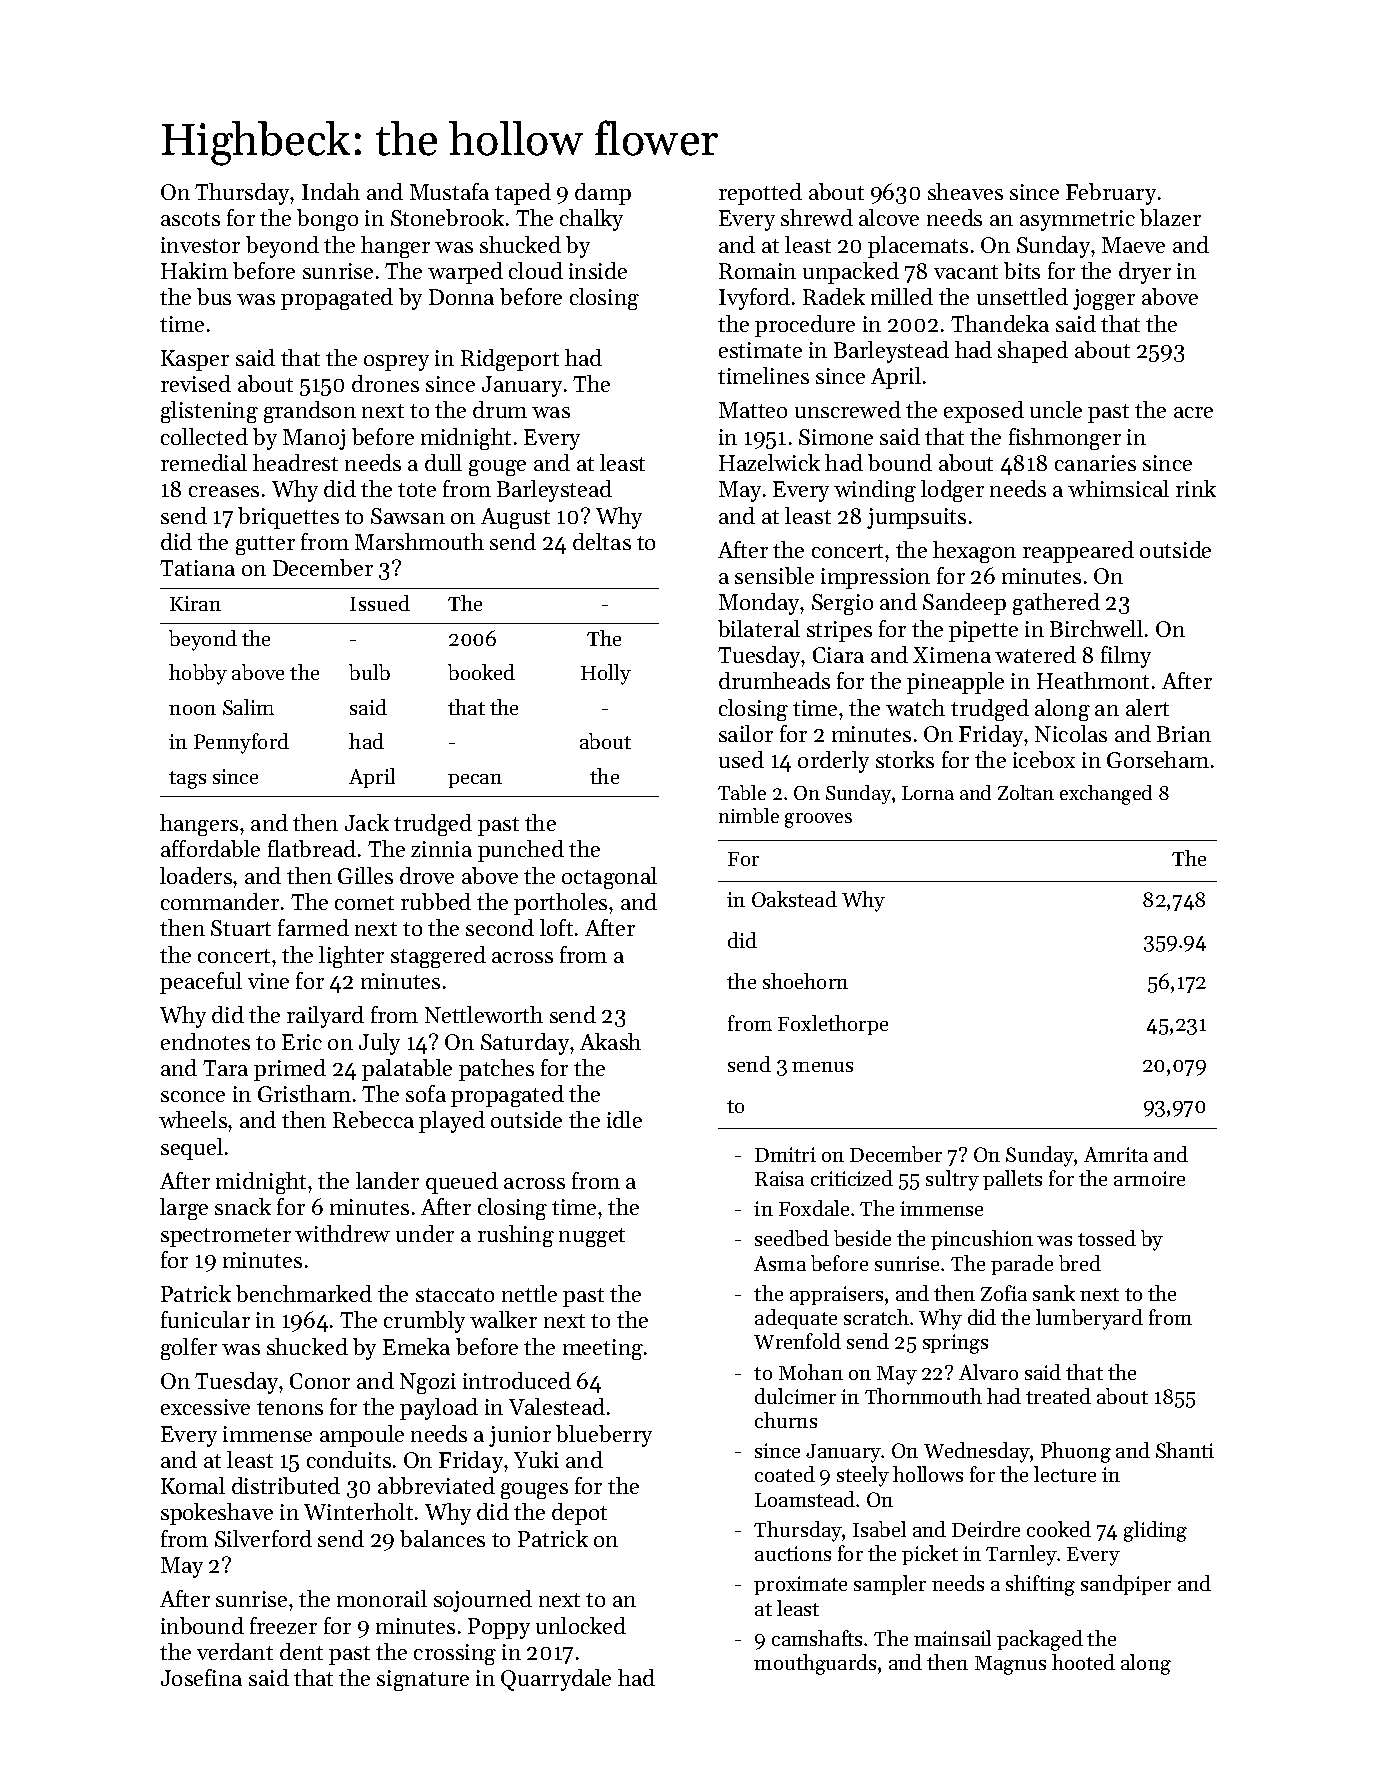 The height and width of the image is (1781, 1377). I want to click on sheaves, so click(965, 191).
